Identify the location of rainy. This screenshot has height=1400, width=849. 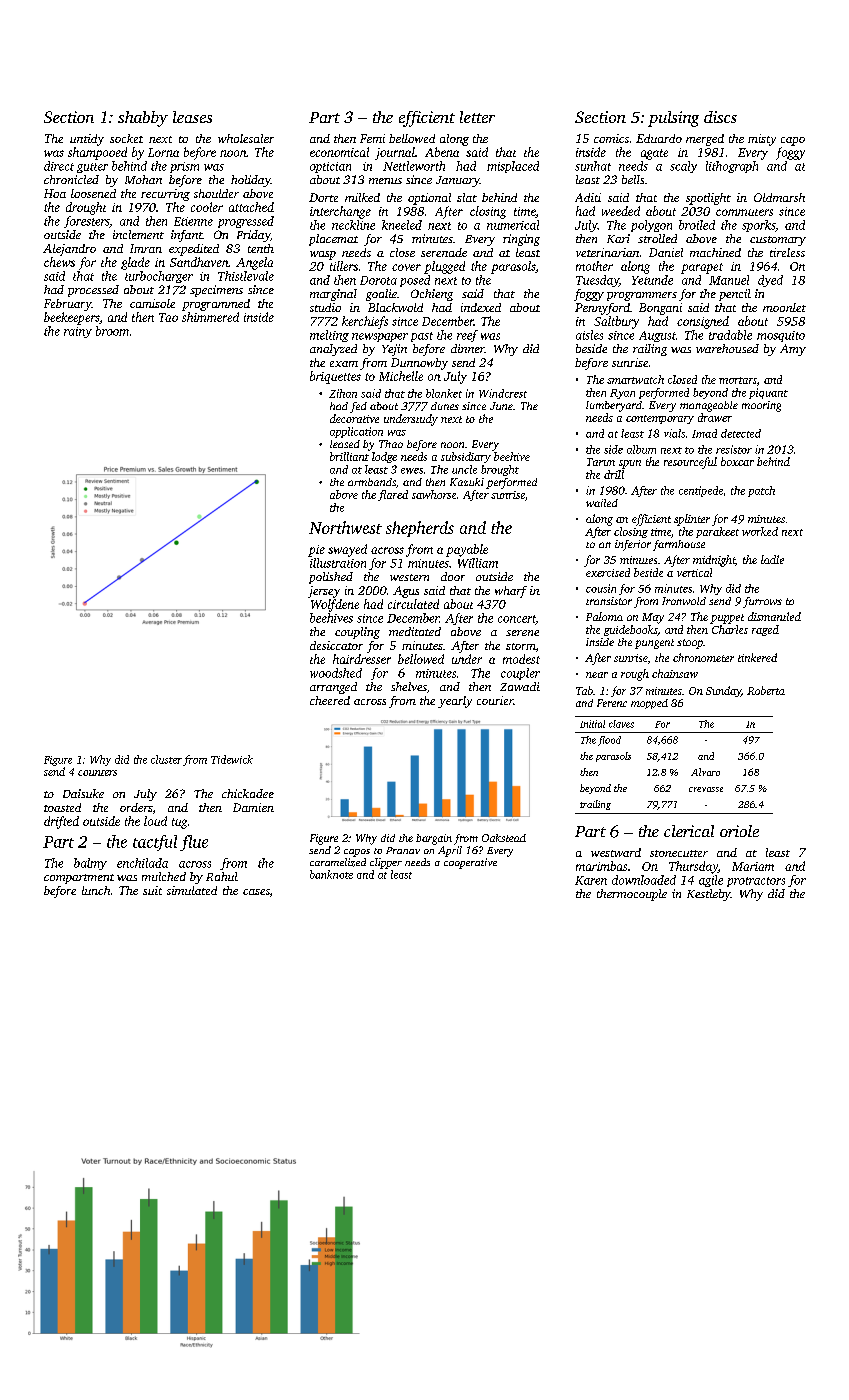
(78, 332).
